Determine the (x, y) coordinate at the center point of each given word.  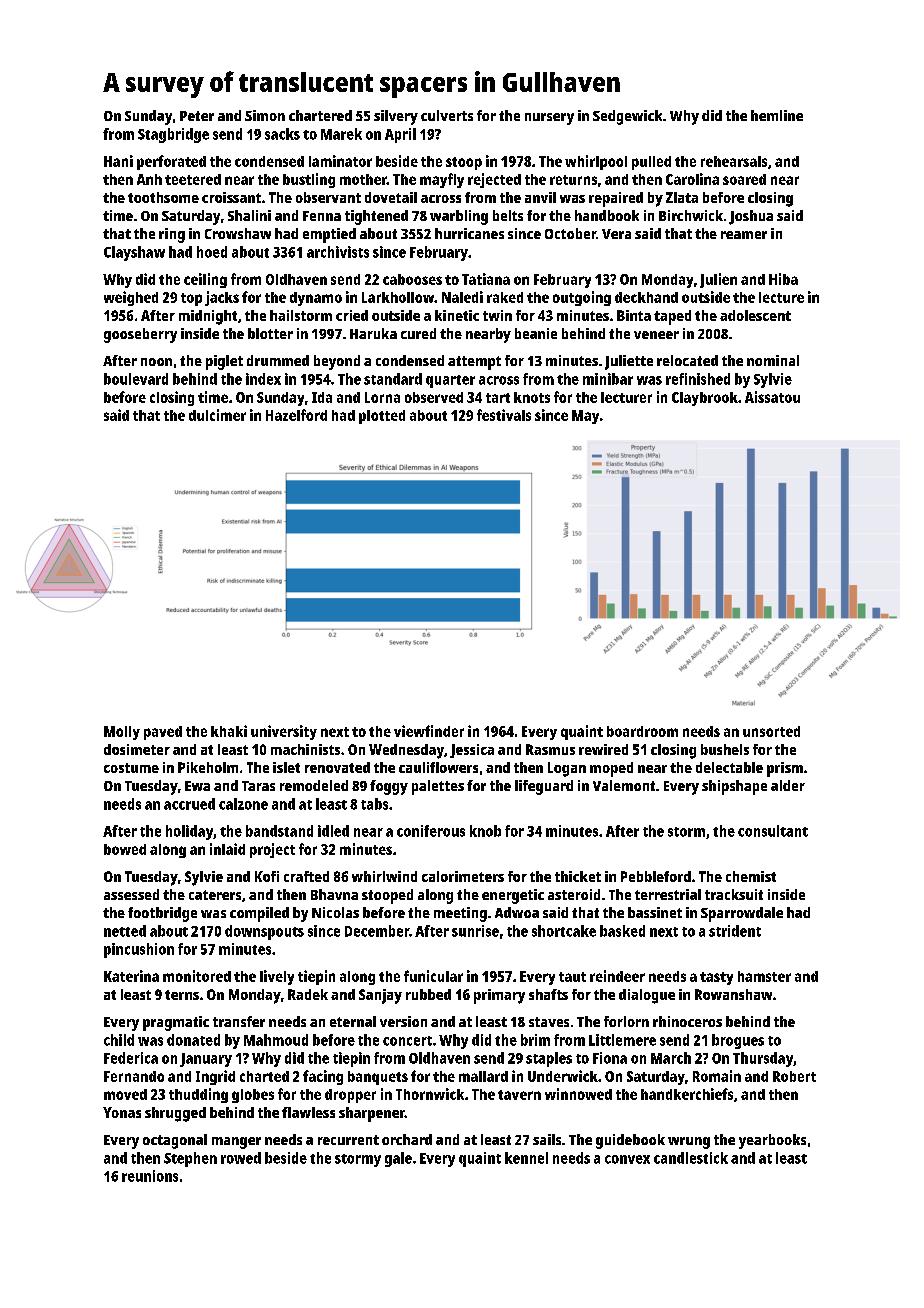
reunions (150, 1176)
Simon (265, 115)
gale (398, 1159)
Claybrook (705, 399)
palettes (438, 787)
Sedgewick (627, 117)
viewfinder (429, 731)
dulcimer (217, 415)
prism (785, 769)
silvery (396, 117)
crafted (306, 876)
